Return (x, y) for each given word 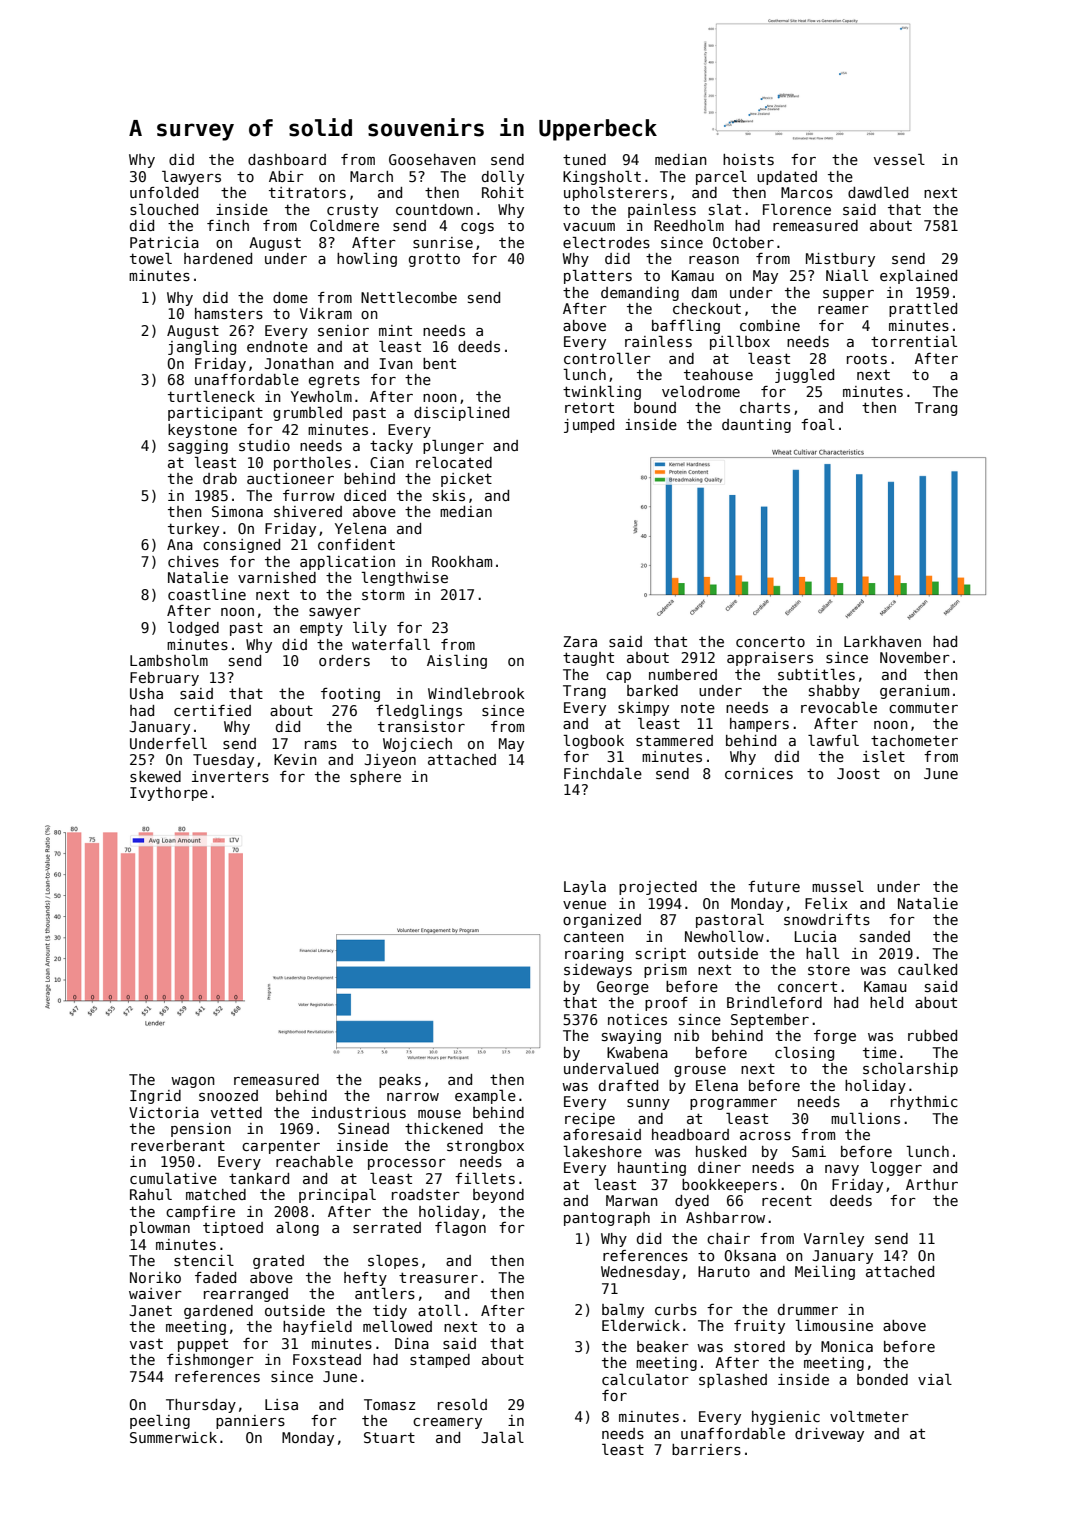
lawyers (191, 178)
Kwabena (637, 1052)
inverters (230, 776)
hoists (748, 159)
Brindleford (774, 1002)
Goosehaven (432, 159)
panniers (250, 1422)
